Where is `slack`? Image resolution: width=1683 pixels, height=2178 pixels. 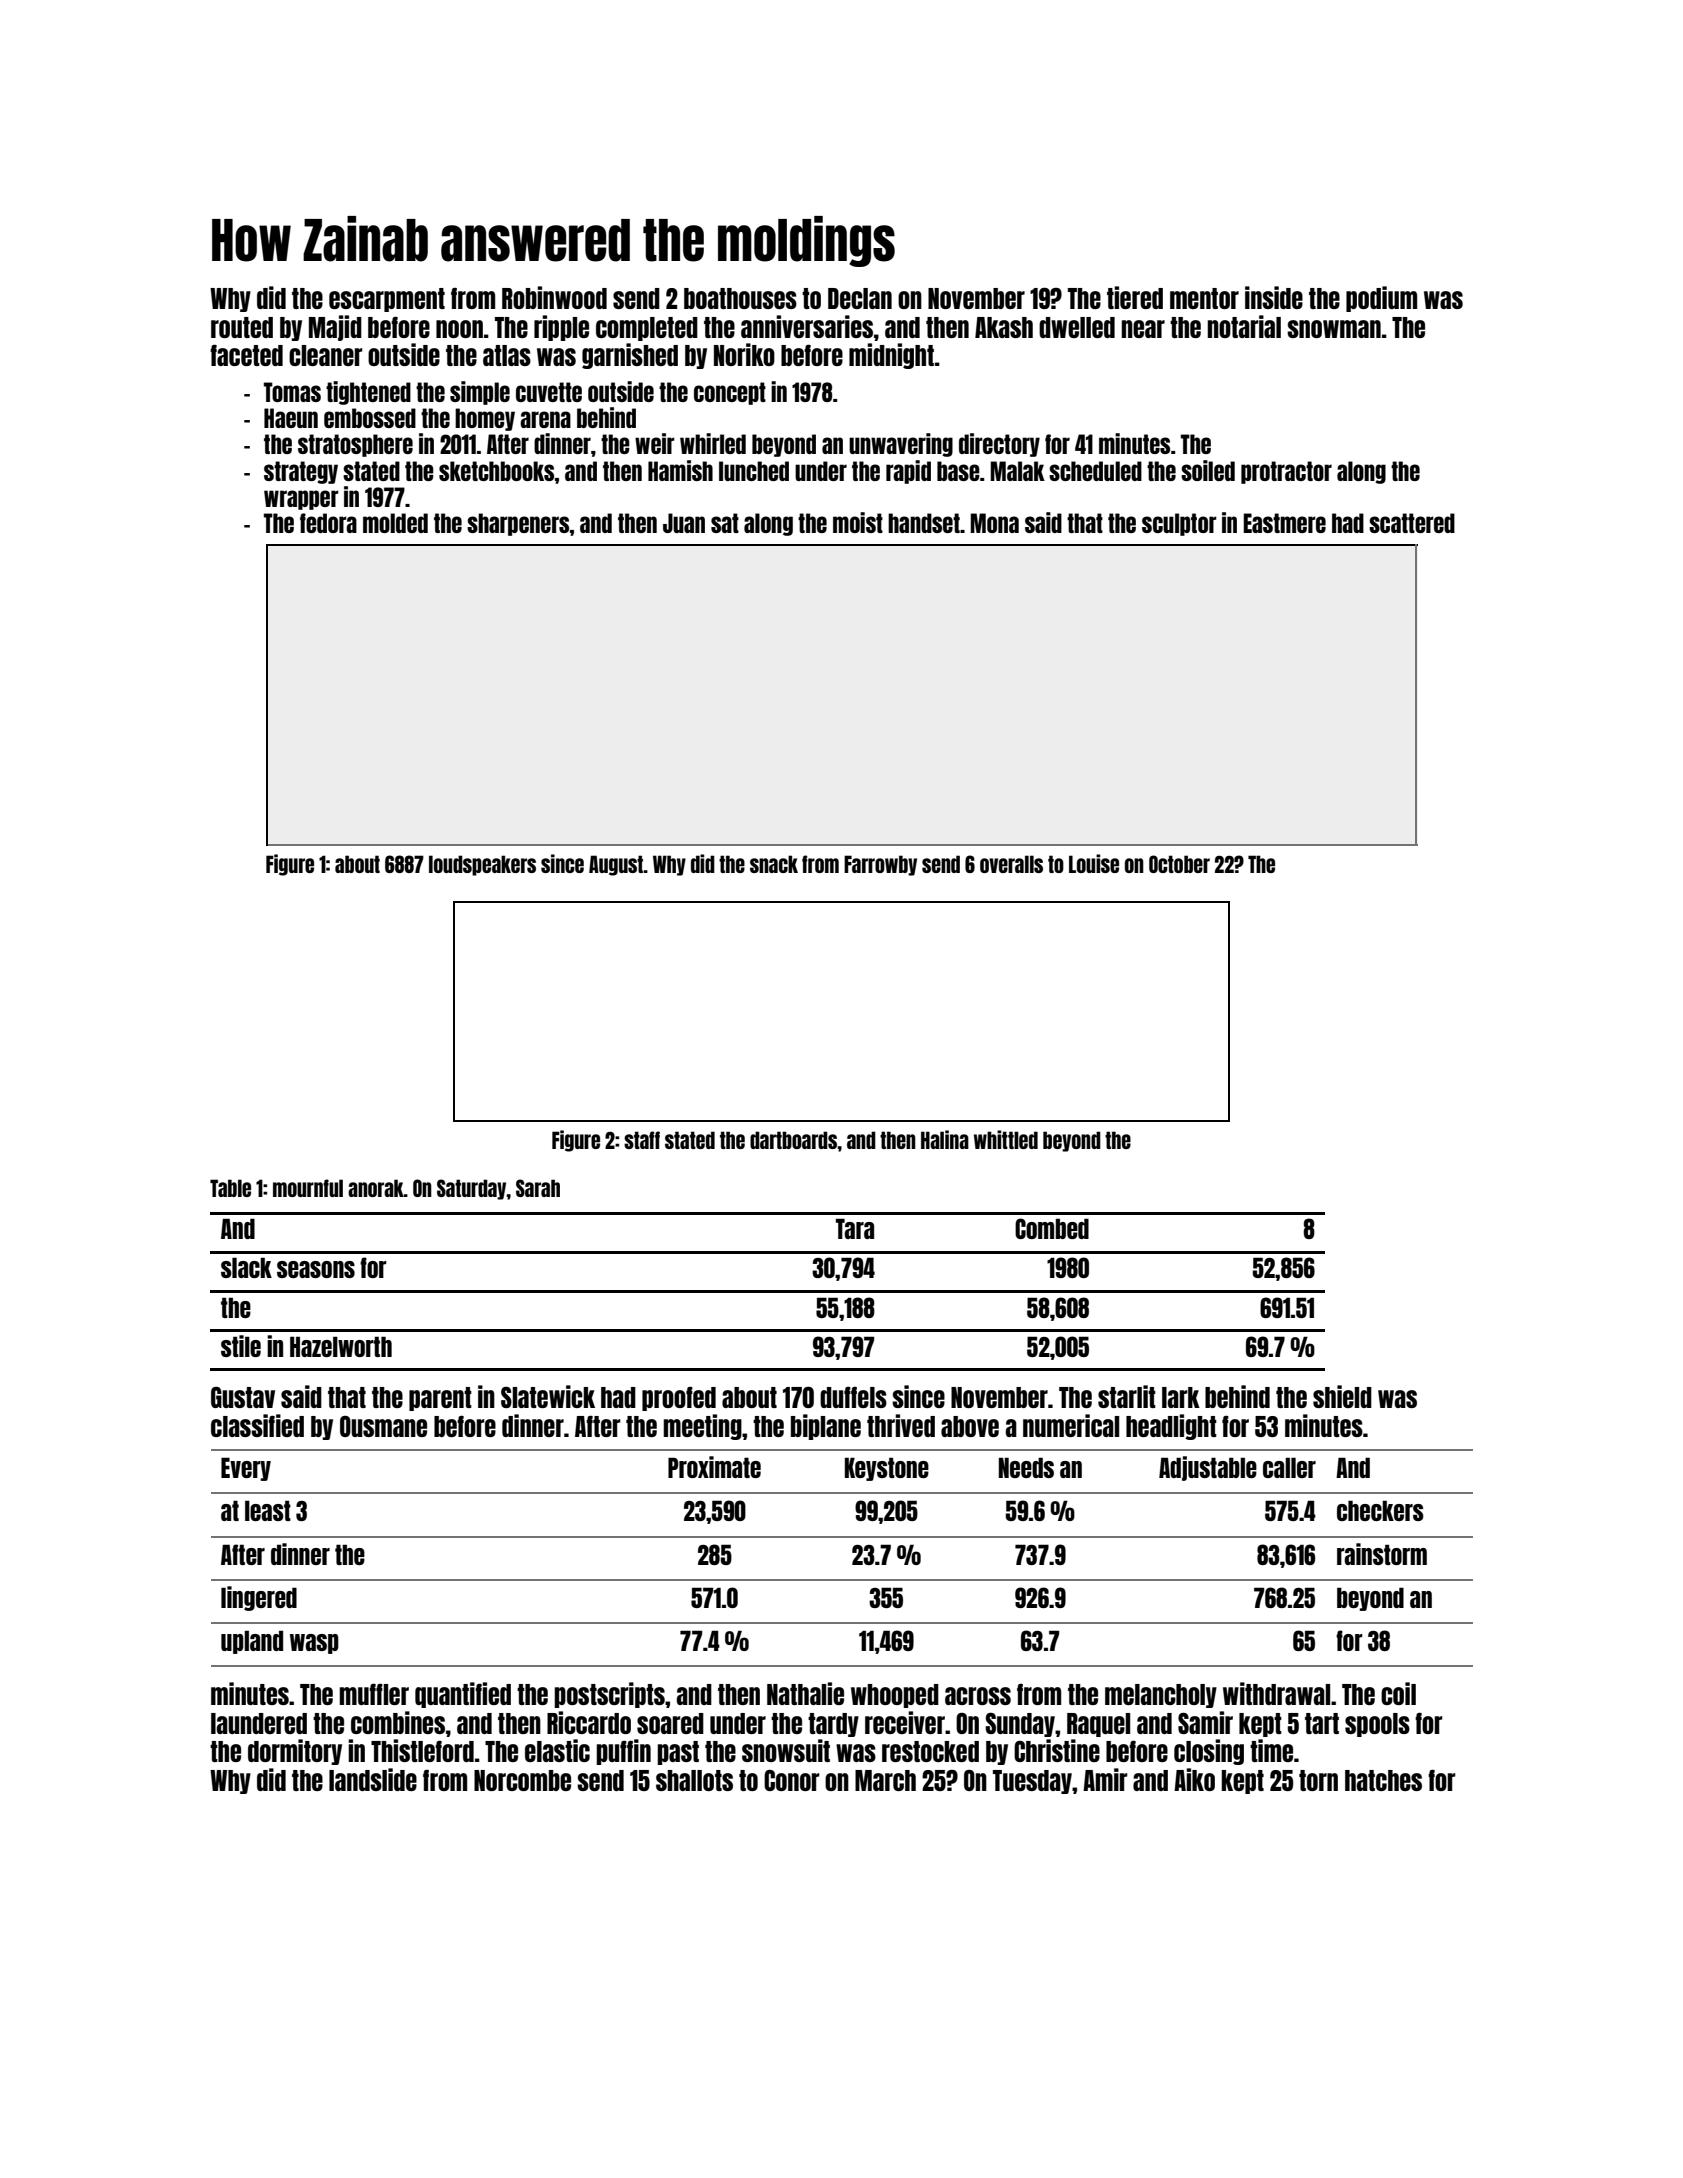 slack is located at coordinates (246, 1267).
